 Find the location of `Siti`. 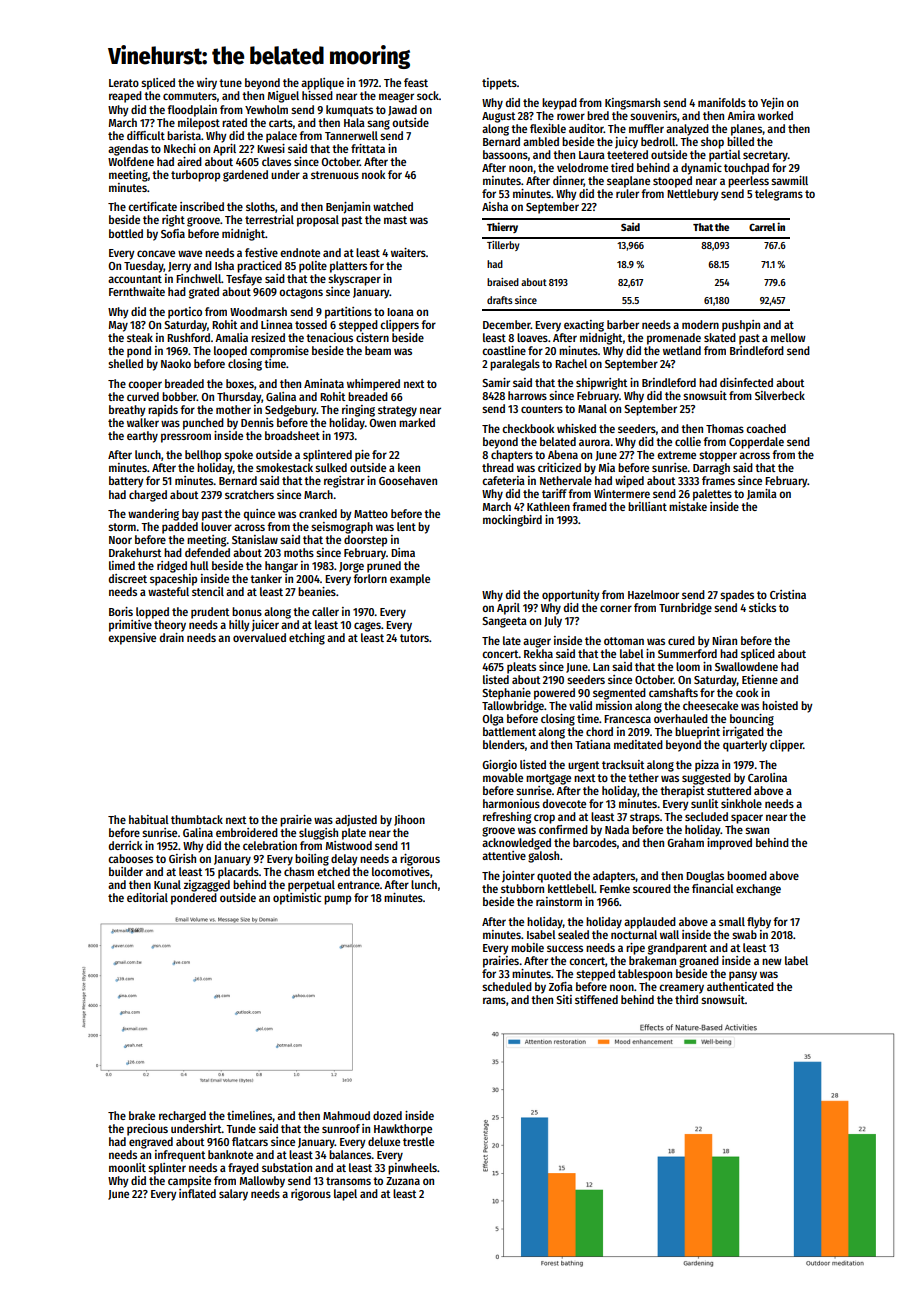

Siti is located at coordinates (564, 999).
